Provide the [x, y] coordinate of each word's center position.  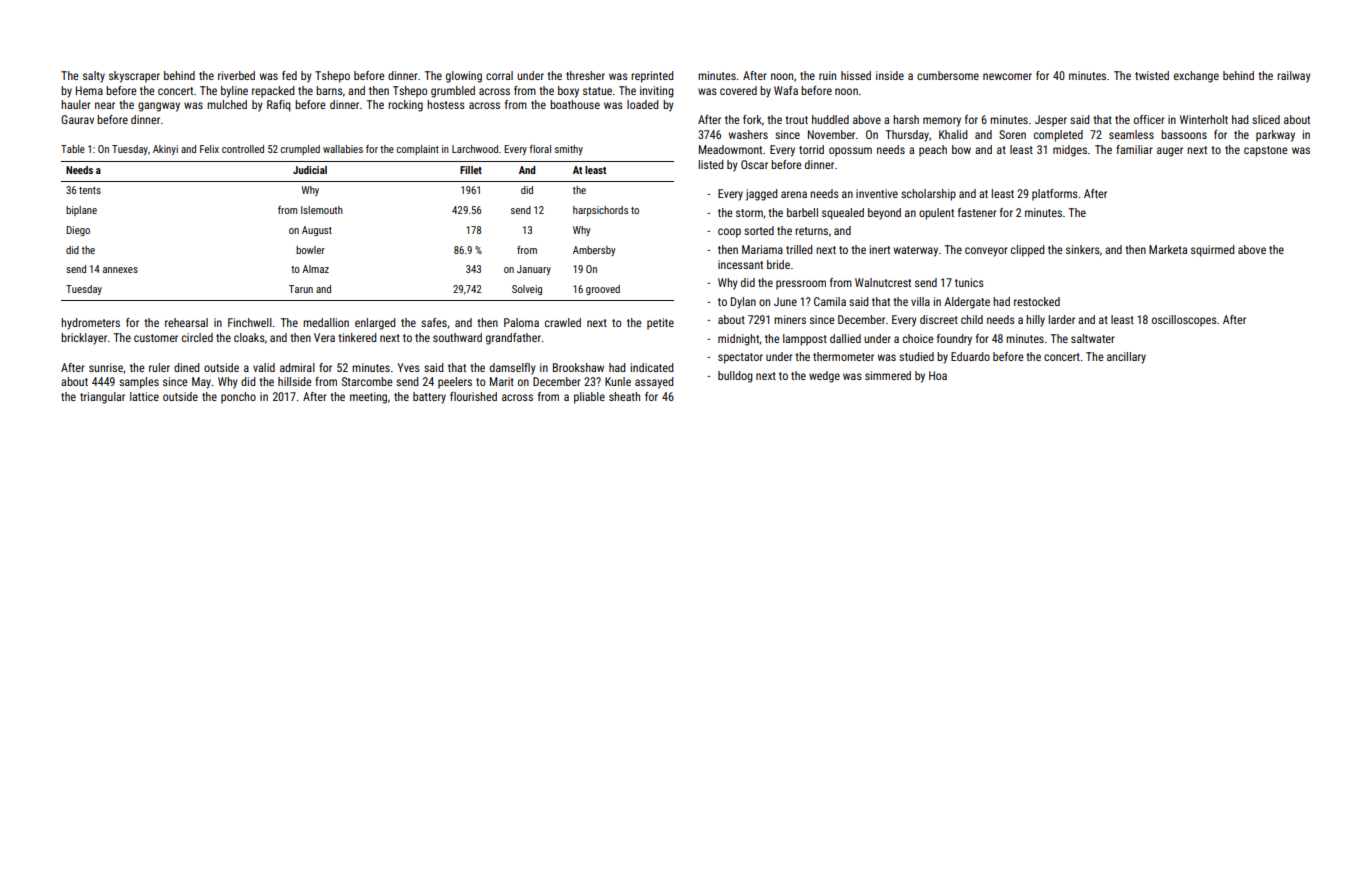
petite [660, 324]
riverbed [236, 75]
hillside [295, 381]
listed [711, 164]
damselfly [513, 369]
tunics [969, 282]
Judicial [310, 170]
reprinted [652, 77]
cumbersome [948, 75]
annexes [120, 270]
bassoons [1184, 134]
